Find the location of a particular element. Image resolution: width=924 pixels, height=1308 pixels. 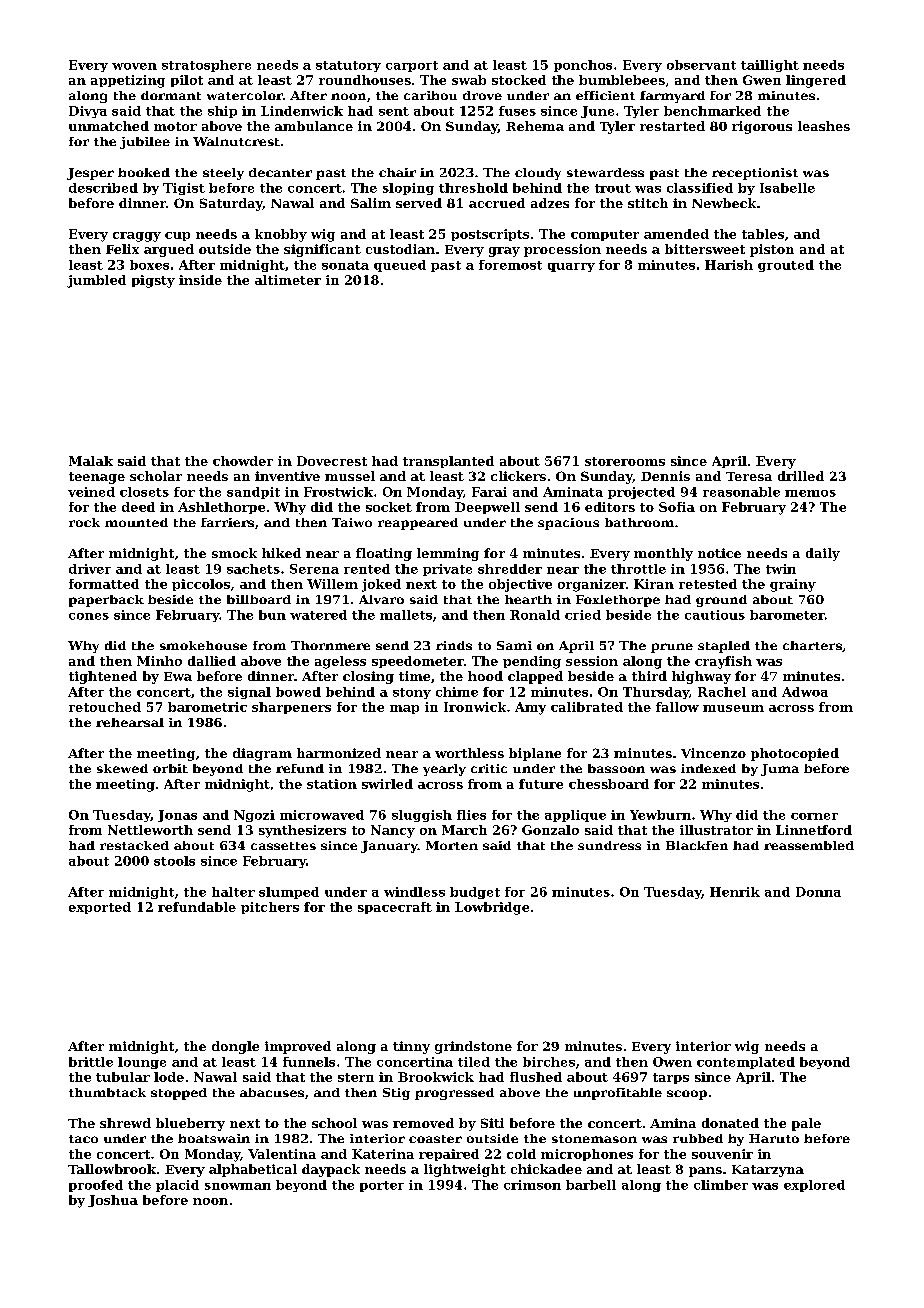

foremost is located at coordinates (510, 265).
